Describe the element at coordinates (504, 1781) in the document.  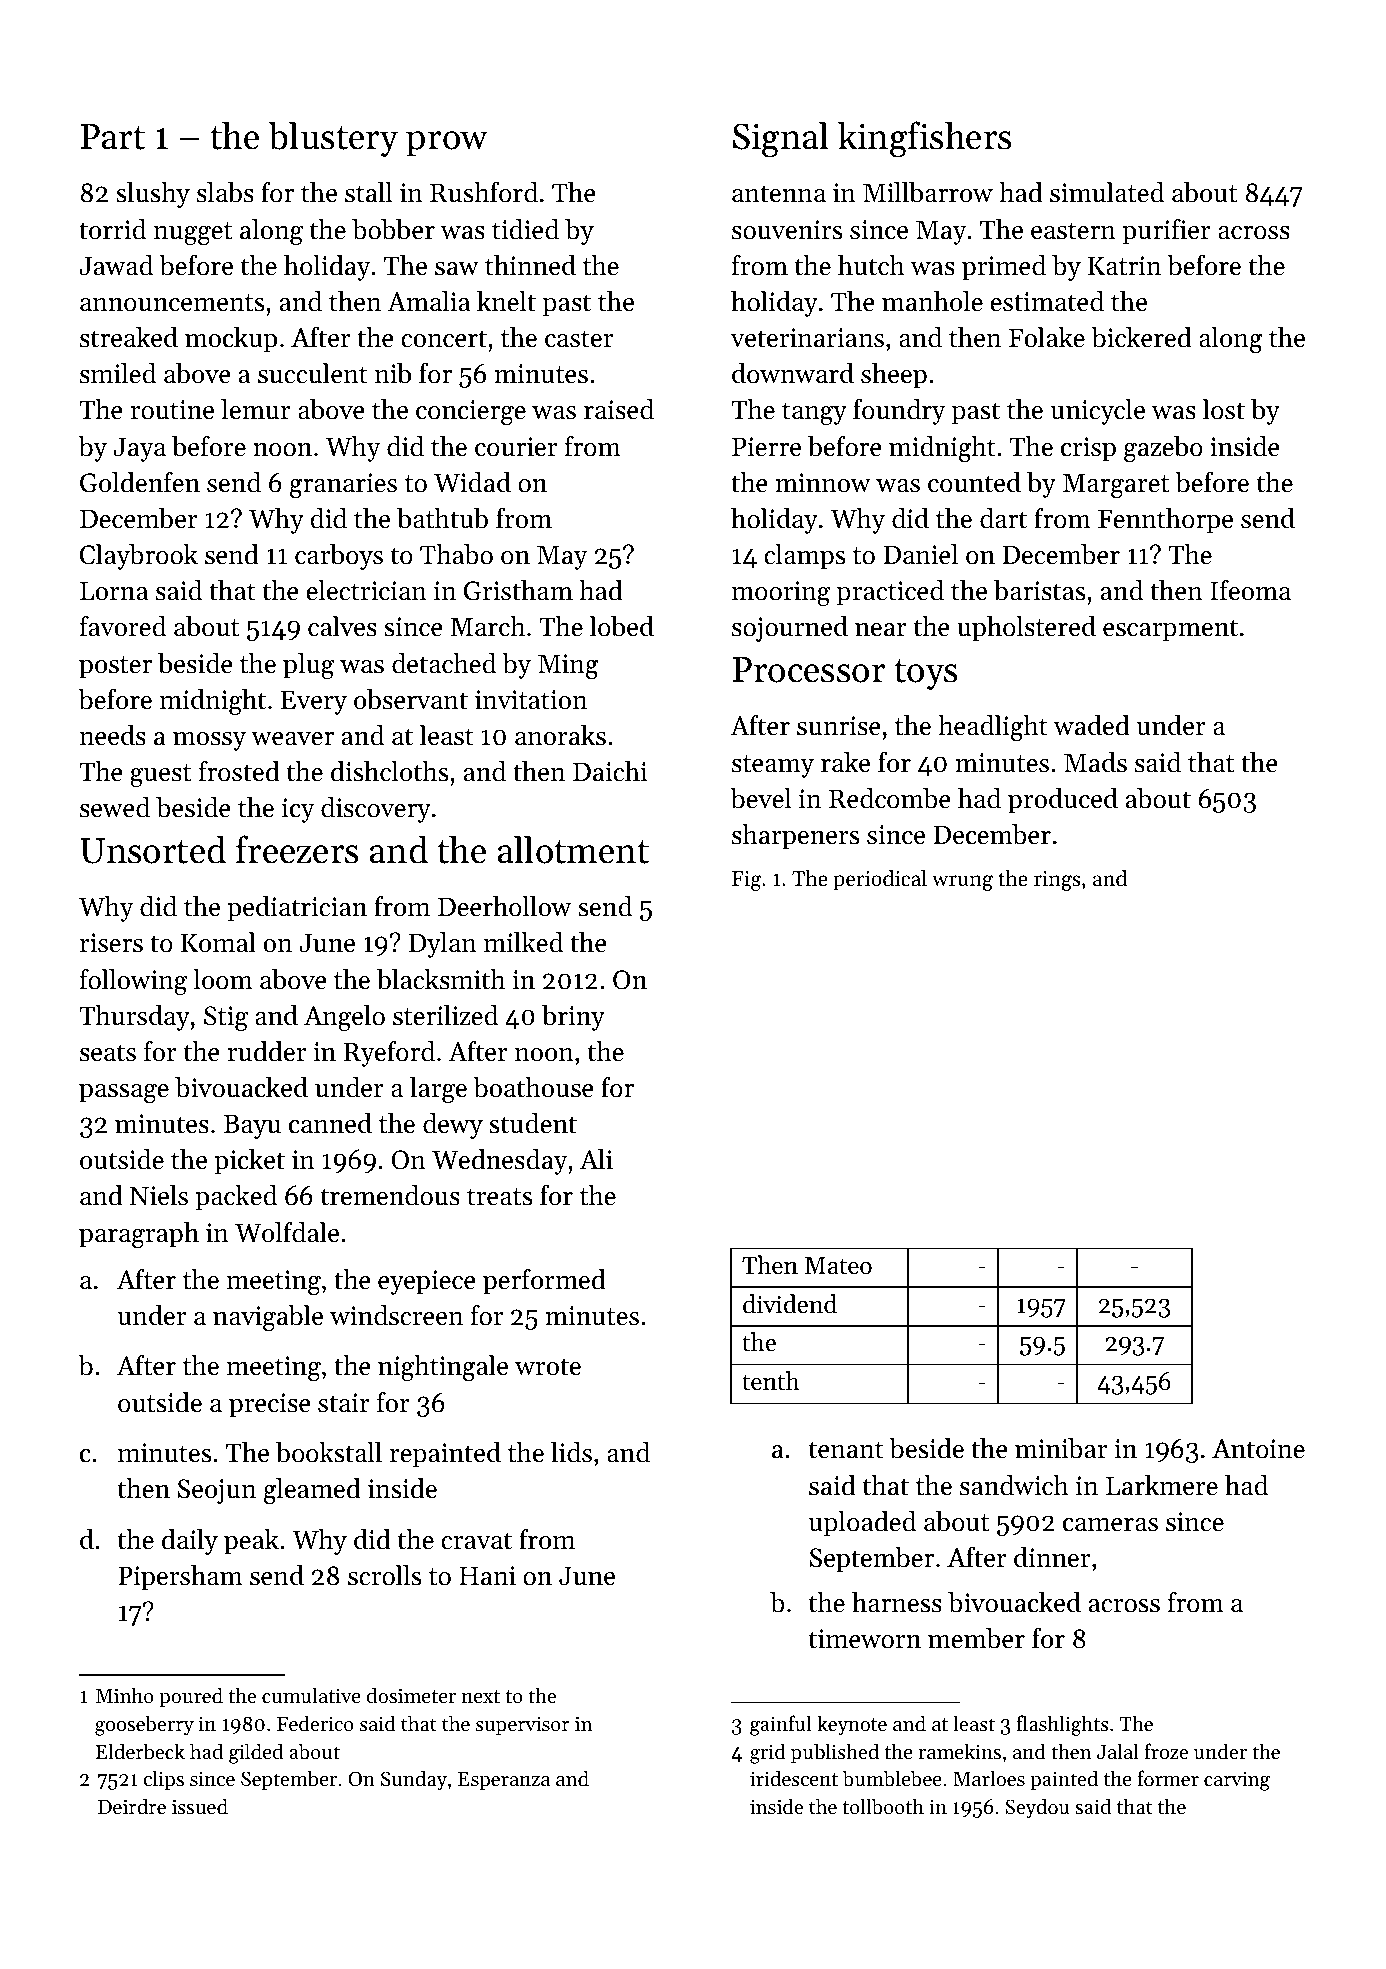
I see `Esperanza` at that location.
